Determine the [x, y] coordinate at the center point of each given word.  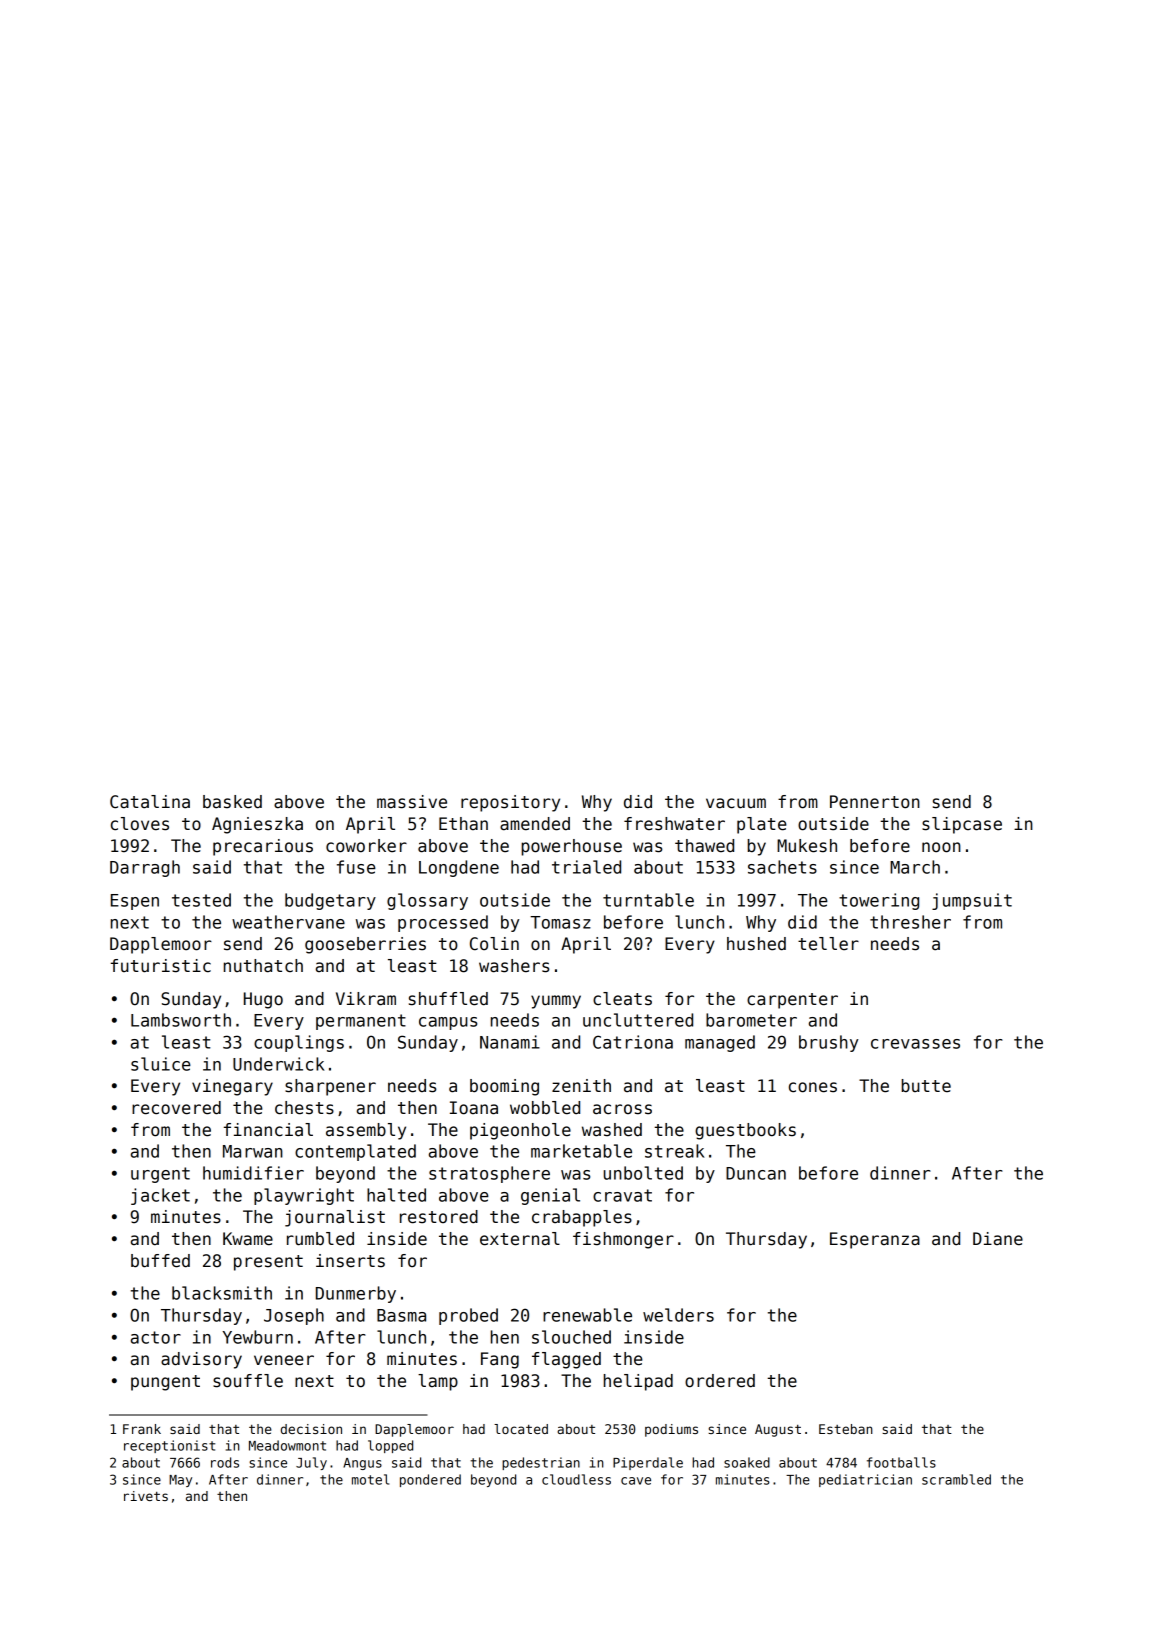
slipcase [962, 825]
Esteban [846, 1429]
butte [926, 1086]
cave [636, 1481]
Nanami [510, 1042]
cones [813, 1087]
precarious [263, 847]
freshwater [674, 824]
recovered [176, 1108]
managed [720, 1043]
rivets [146, 1496]
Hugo [263, 1000]
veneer [284, 1360]
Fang [500, 1360]
